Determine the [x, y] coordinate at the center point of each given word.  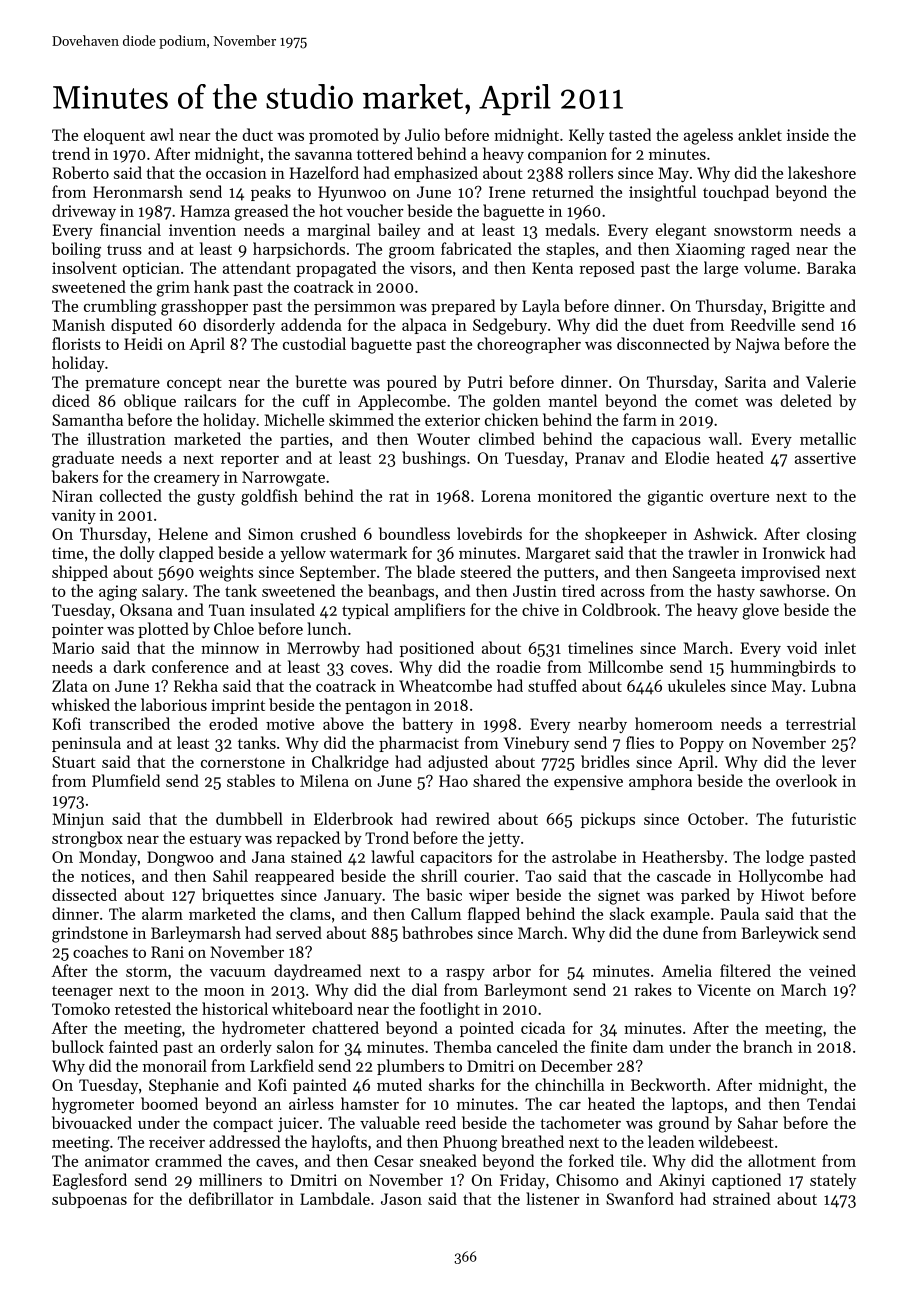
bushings [434, 459]
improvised [780, 573]
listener [553, 1198]
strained [742, 1198]
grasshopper [204, 307]
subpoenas [89, 1200]
